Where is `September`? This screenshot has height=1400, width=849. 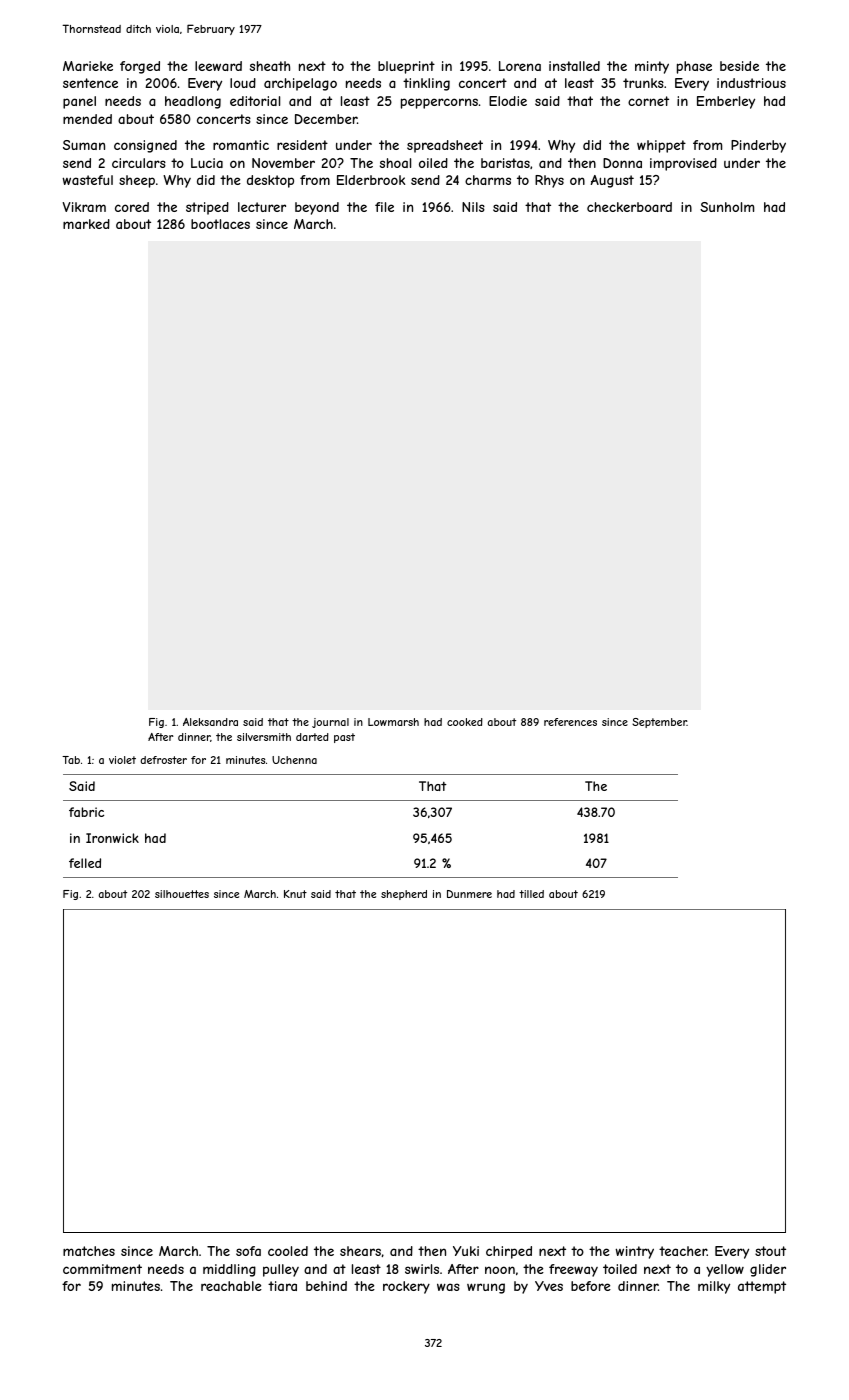 September is located at coordinates (659, 723).
